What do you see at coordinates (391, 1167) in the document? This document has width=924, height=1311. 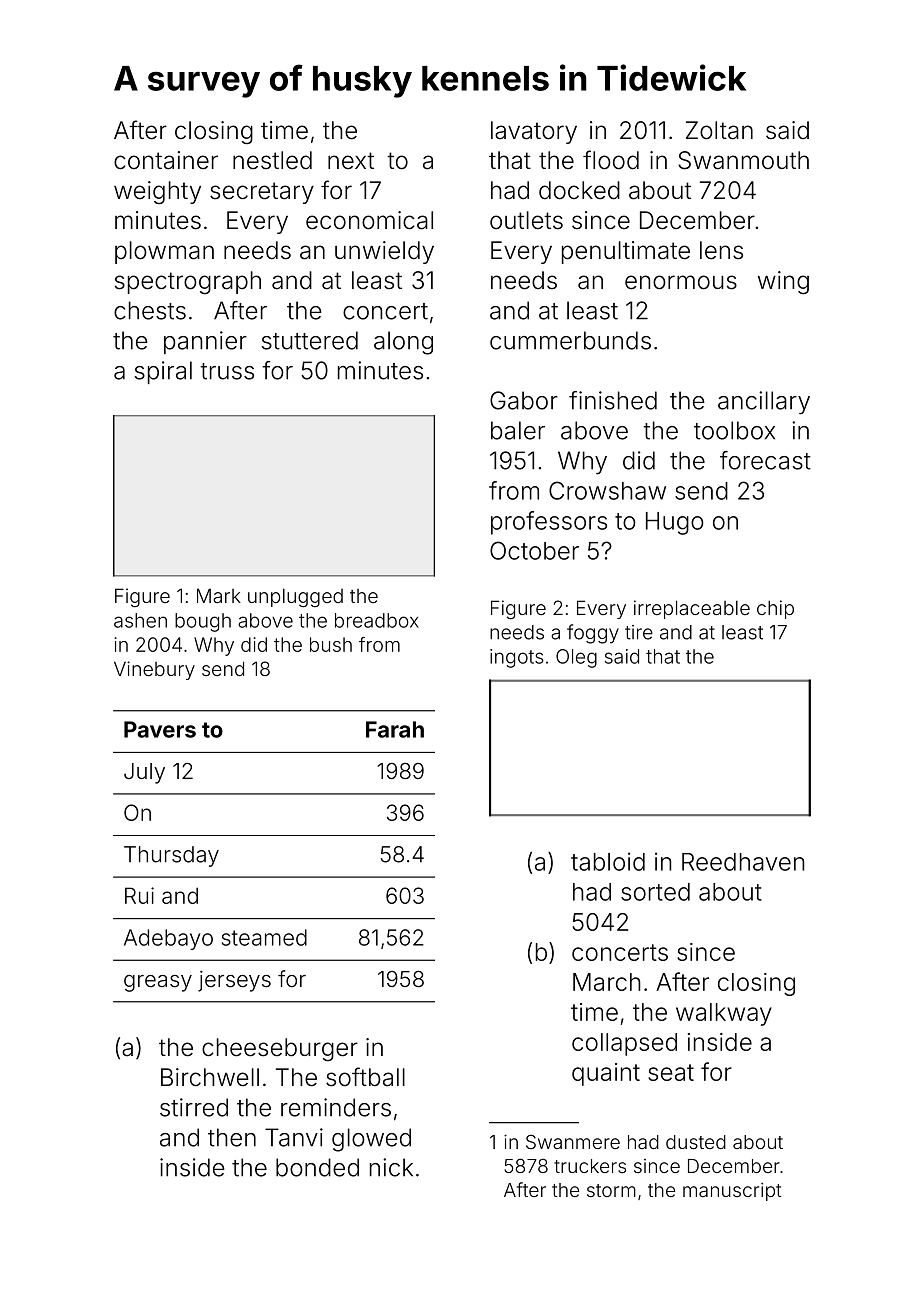 I see `nick` at bounding box center [391, 1167].
